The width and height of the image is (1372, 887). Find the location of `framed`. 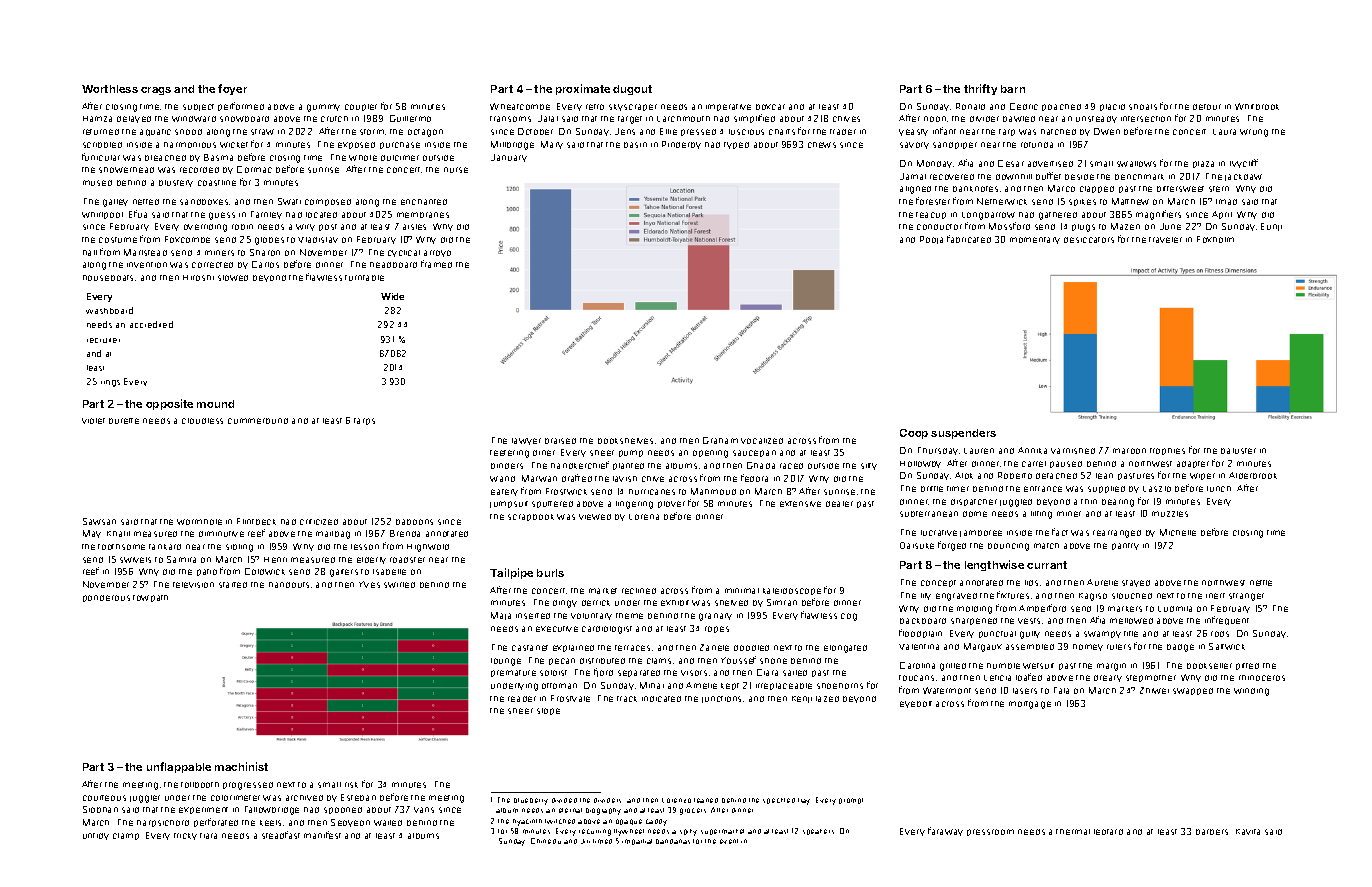

framed is located at coordinates (436, 264).
